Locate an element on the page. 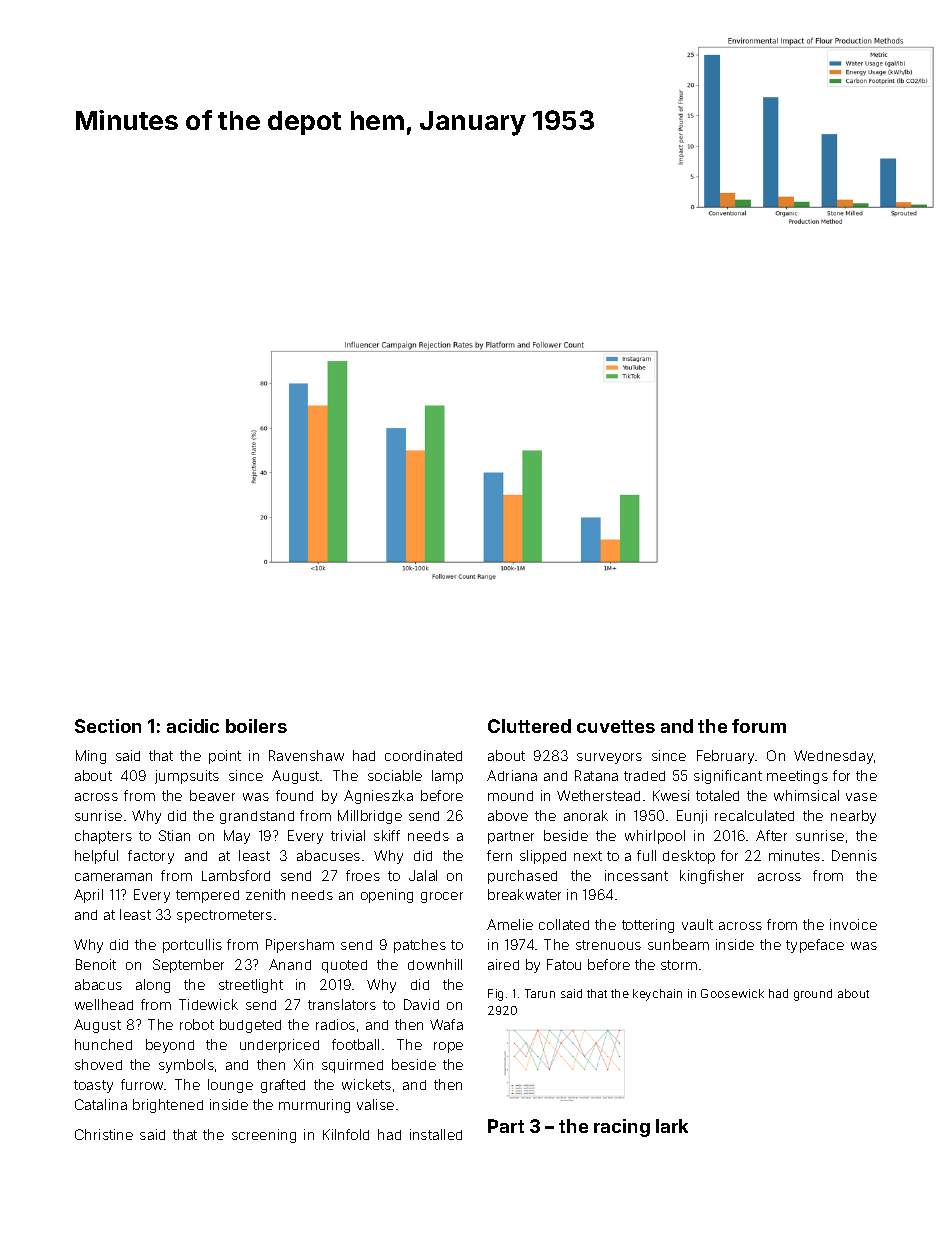 The image size is (952, 1233). screening is located at coordinates (264, 1136).
